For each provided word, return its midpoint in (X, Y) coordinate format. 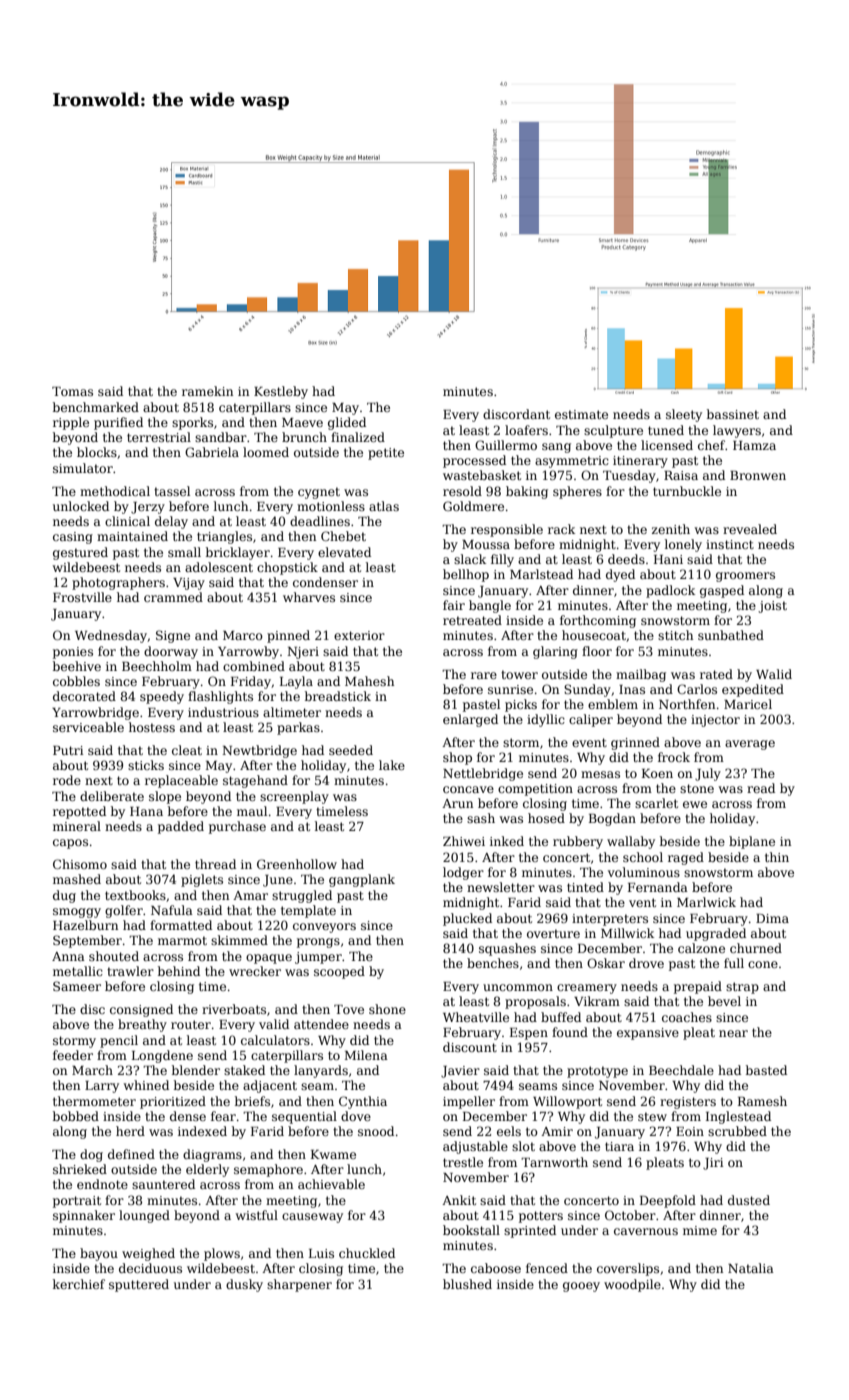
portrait (77, 1202)
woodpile (632, 1285)
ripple (71, 423)
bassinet (733, 414)
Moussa (486, 544)
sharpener (299, 1285)
